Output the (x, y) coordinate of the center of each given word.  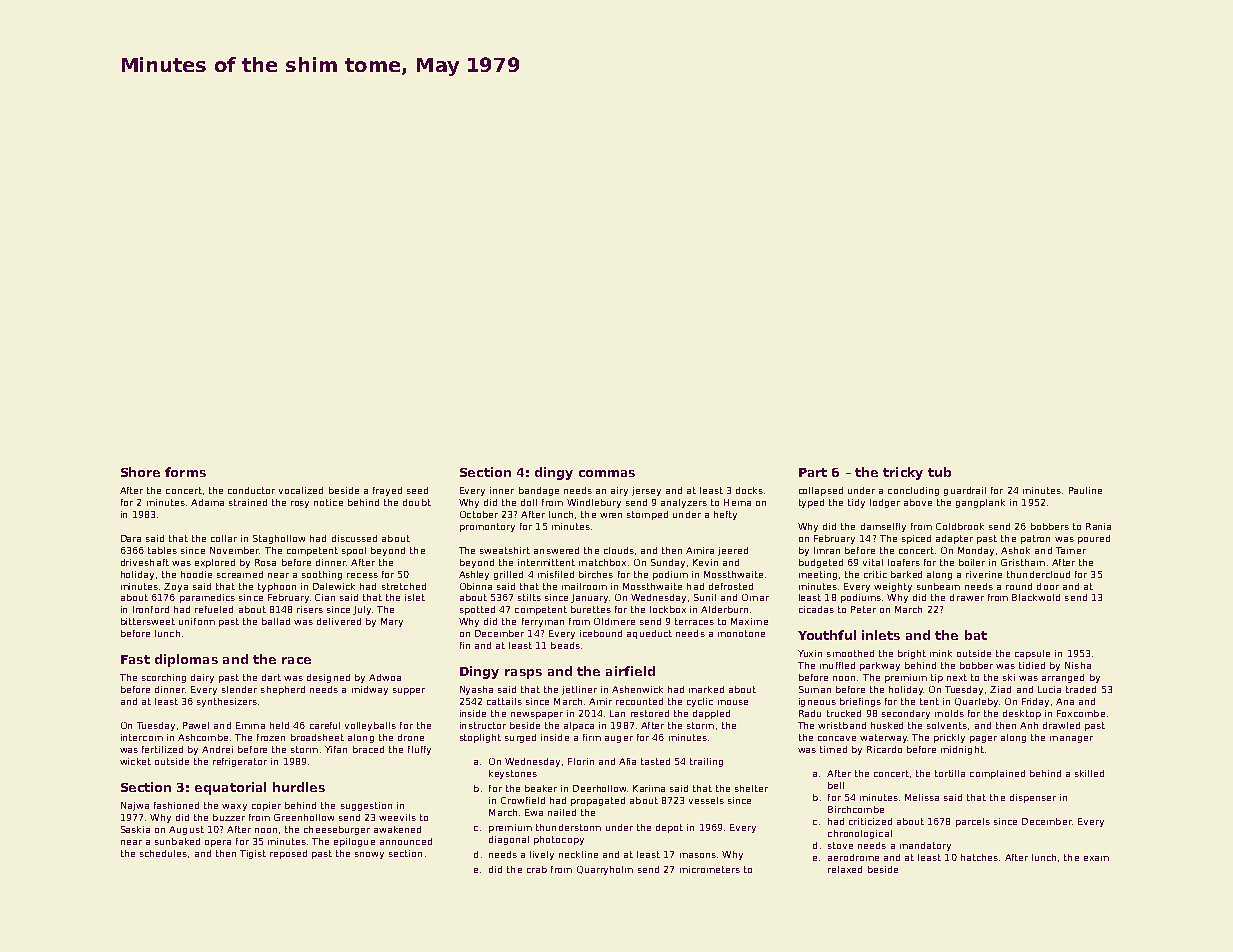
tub (939, 472)
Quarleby (976, 702)
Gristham (1023, 562)
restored (650, 713)
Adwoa (385, 677)
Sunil (705, 597)
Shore (140, 472)
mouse (733, 702)
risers (310, 609)
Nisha (1078, 665)
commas (607, 473)
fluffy (419, 750)
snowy (369, 855)
